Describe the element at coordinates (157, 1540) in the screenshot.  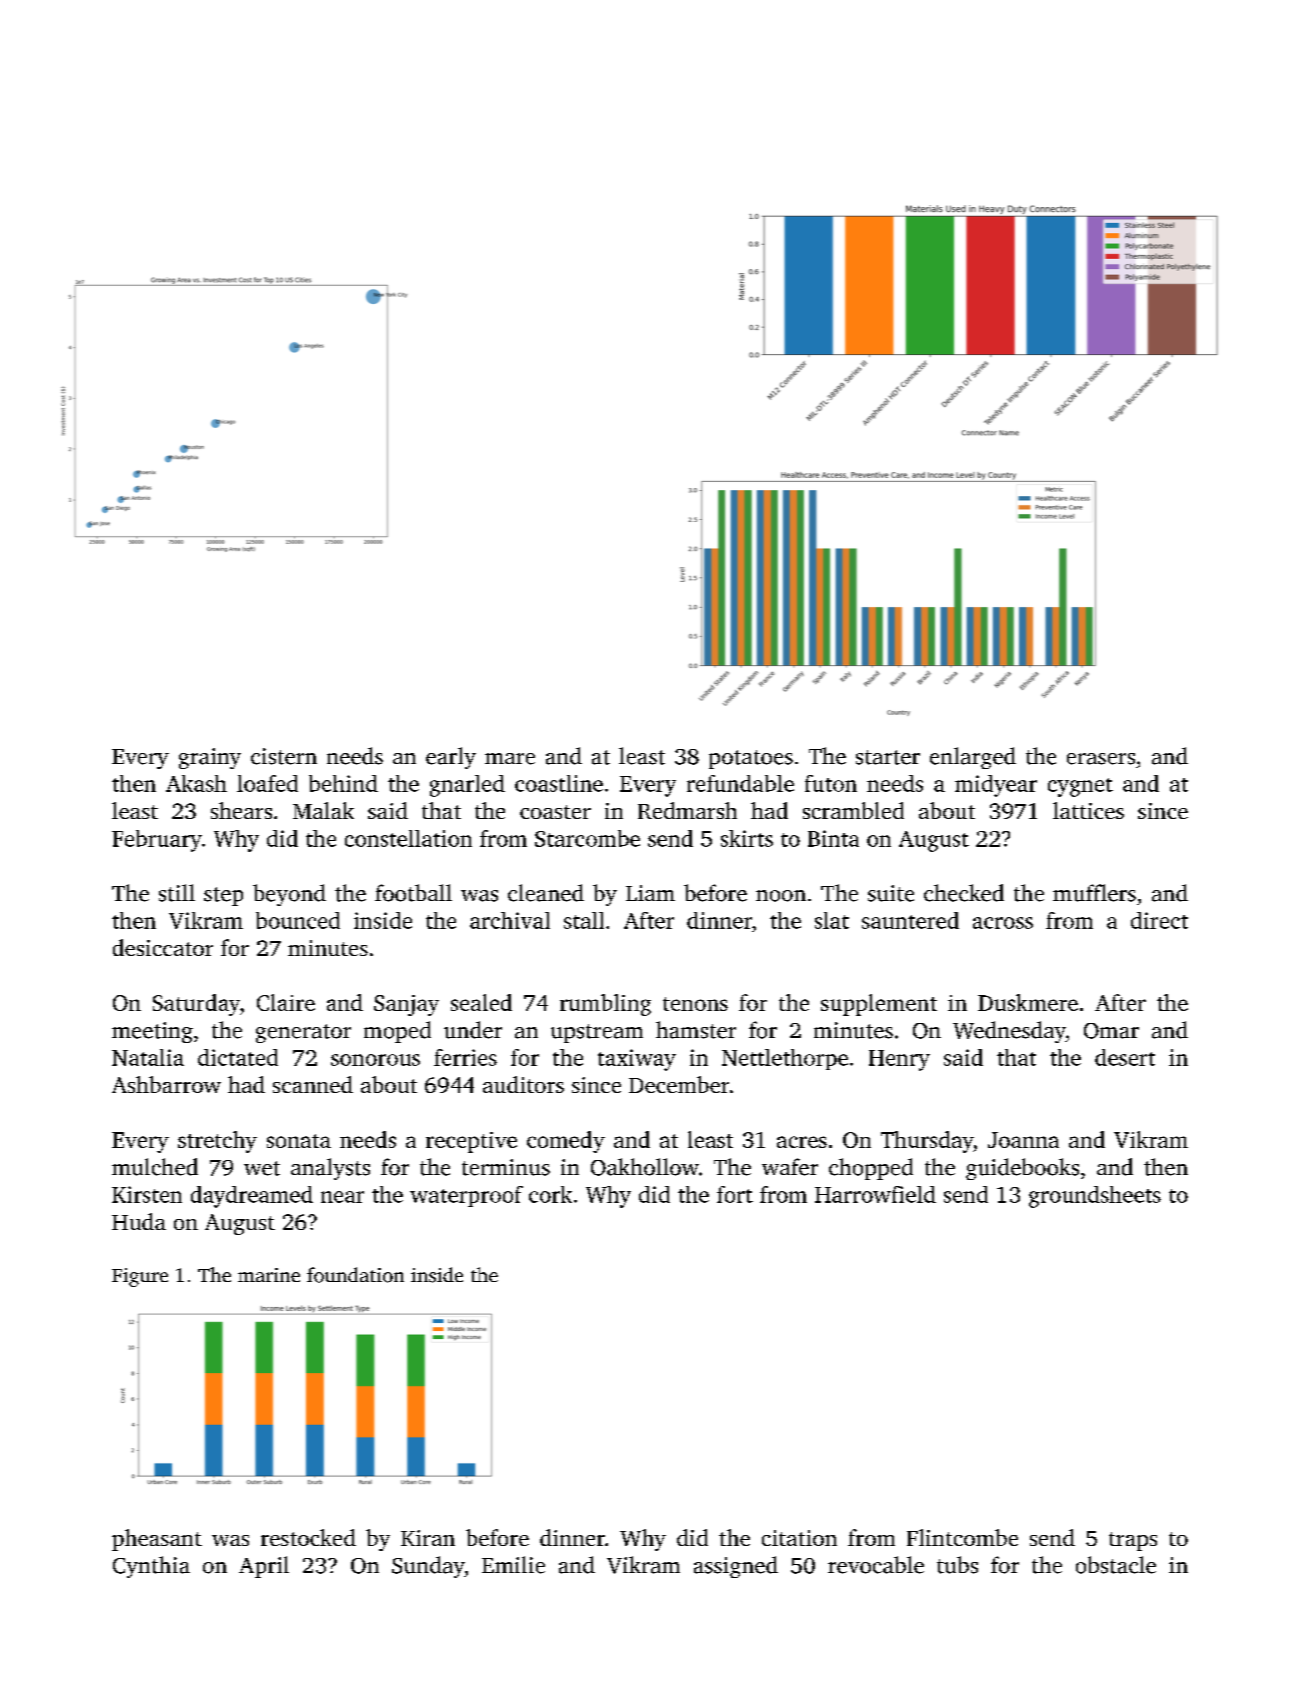
I see `pheasant` at that location.
